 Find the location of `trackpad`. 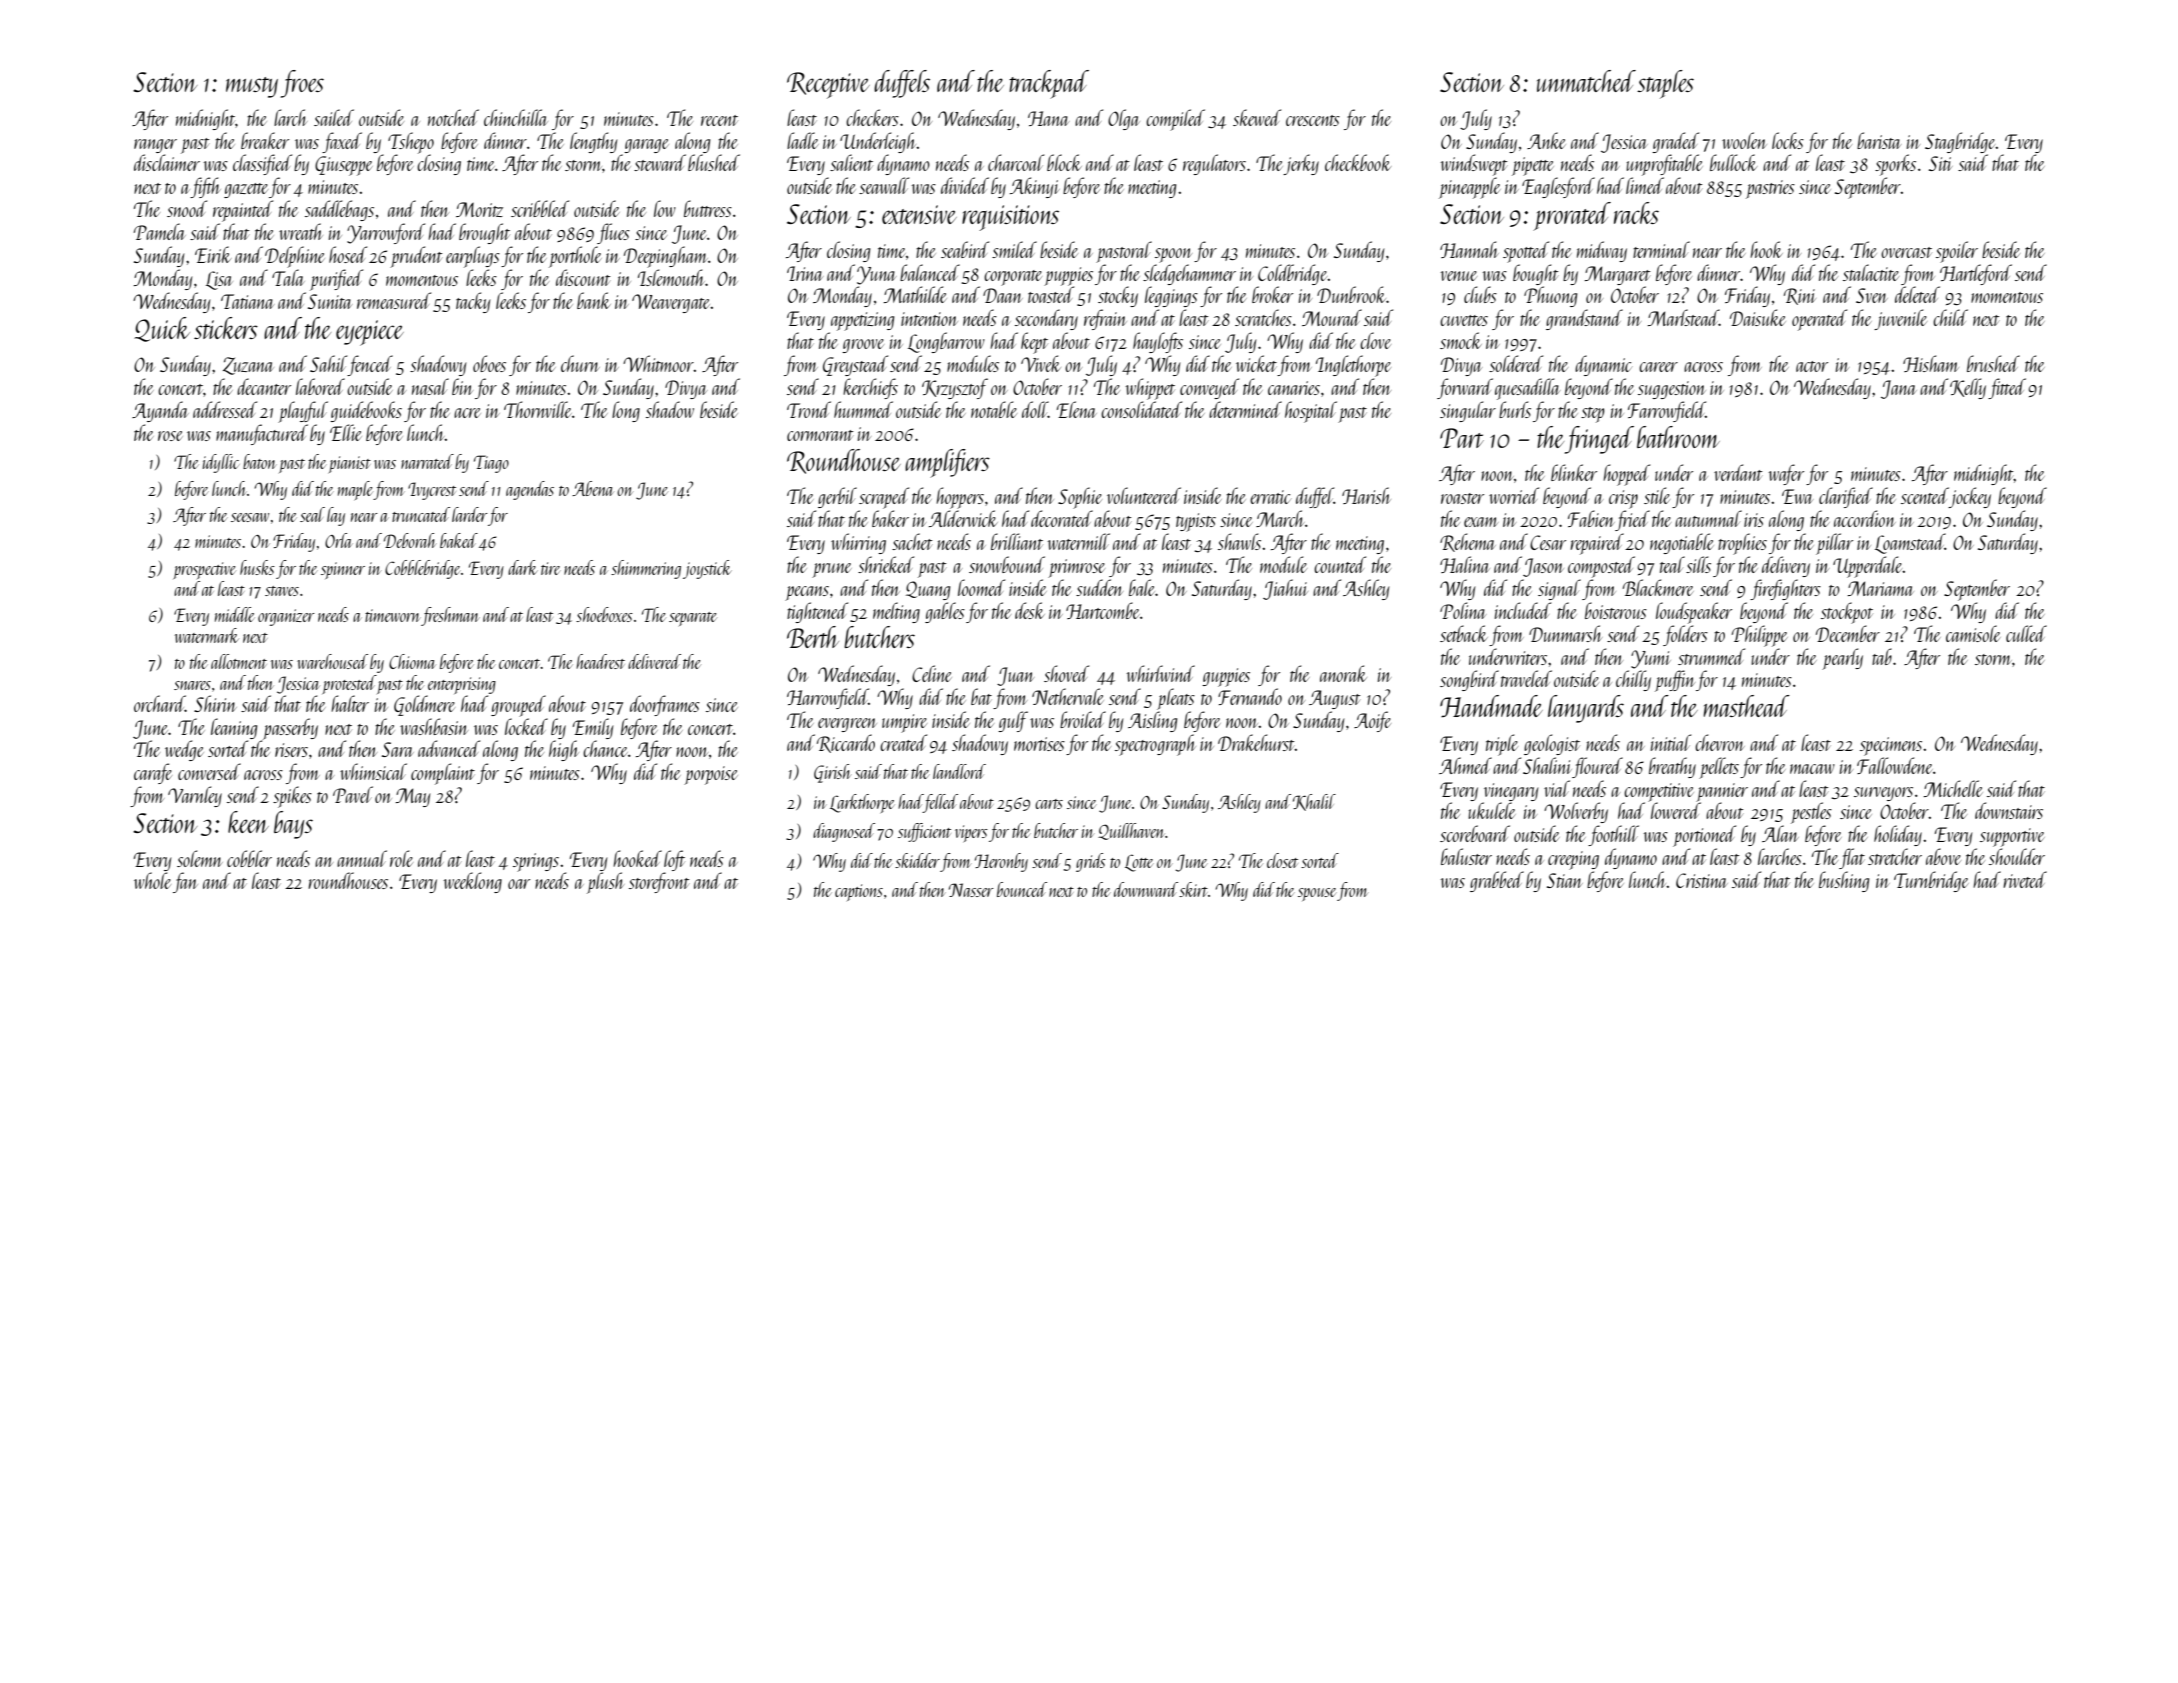

trackpad is located at coordinates (1049, 84).
